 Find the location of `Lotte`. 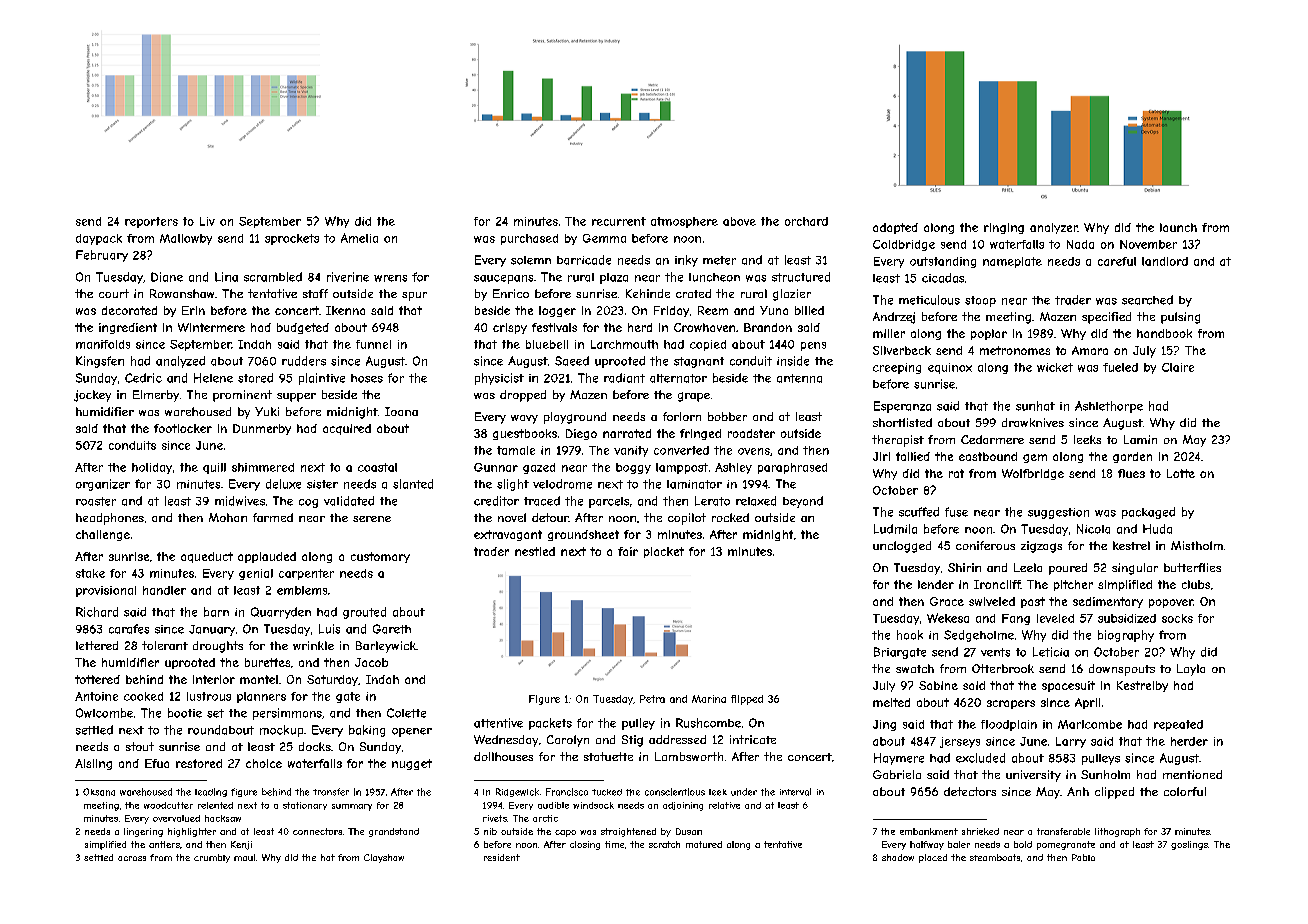

Lotte is located at coordinates (1181, 473).
